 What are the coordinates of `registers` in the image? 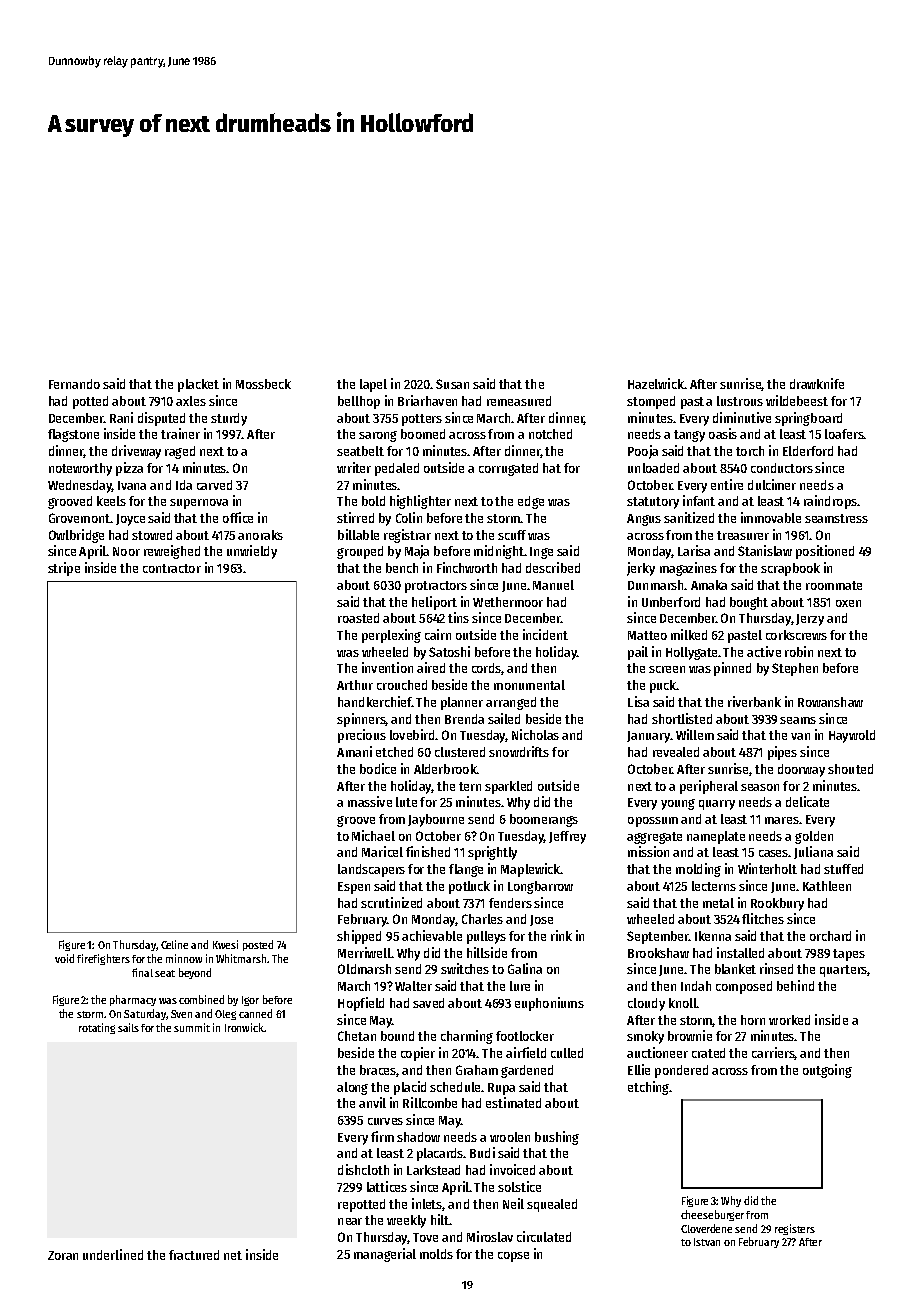 It's located at (795, 1229).
